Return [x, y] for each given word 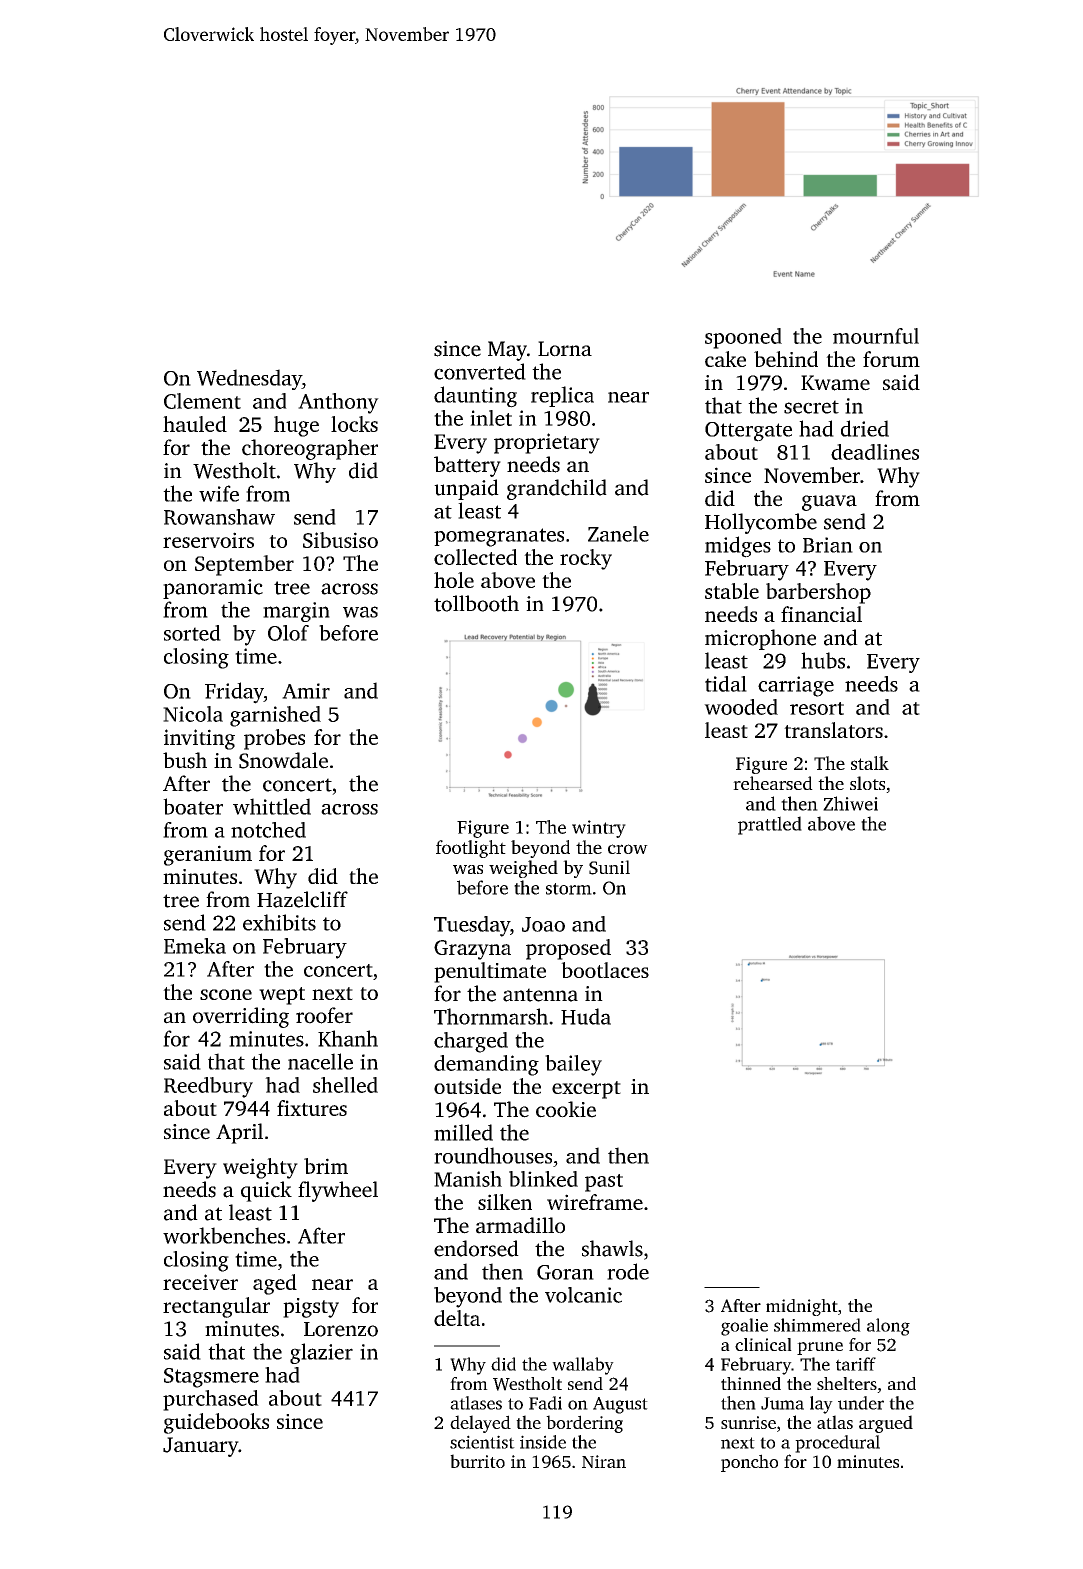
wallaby [583, 1366]
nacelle [320, 1061]
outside [467, 1086]
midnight [802, 1307]
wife [219, 493]
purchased [211, 1400]
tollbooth [476, 603]
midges [738, 547]
